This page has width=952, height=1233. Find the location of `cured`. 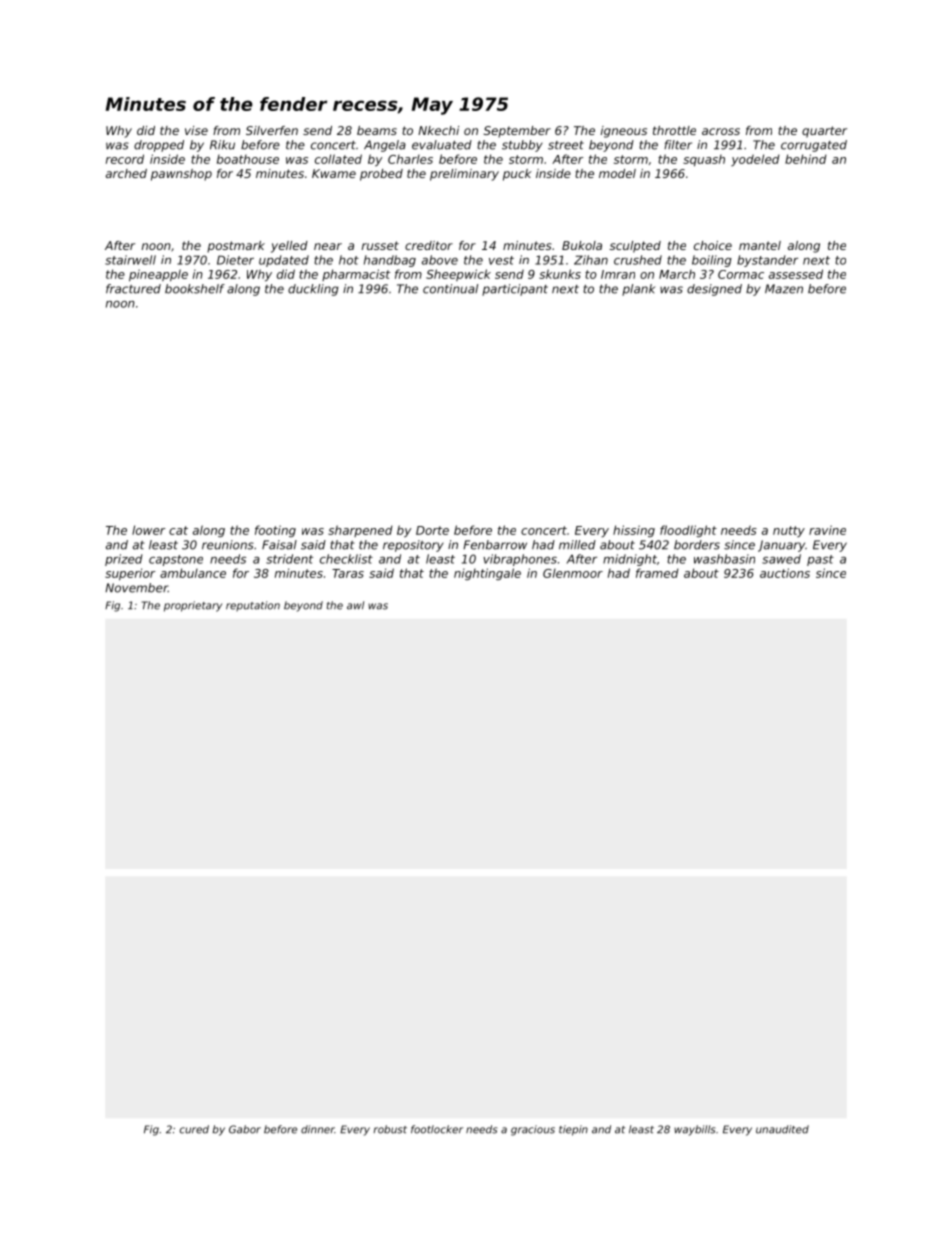

cured is located at coordinates (194, 1129).
